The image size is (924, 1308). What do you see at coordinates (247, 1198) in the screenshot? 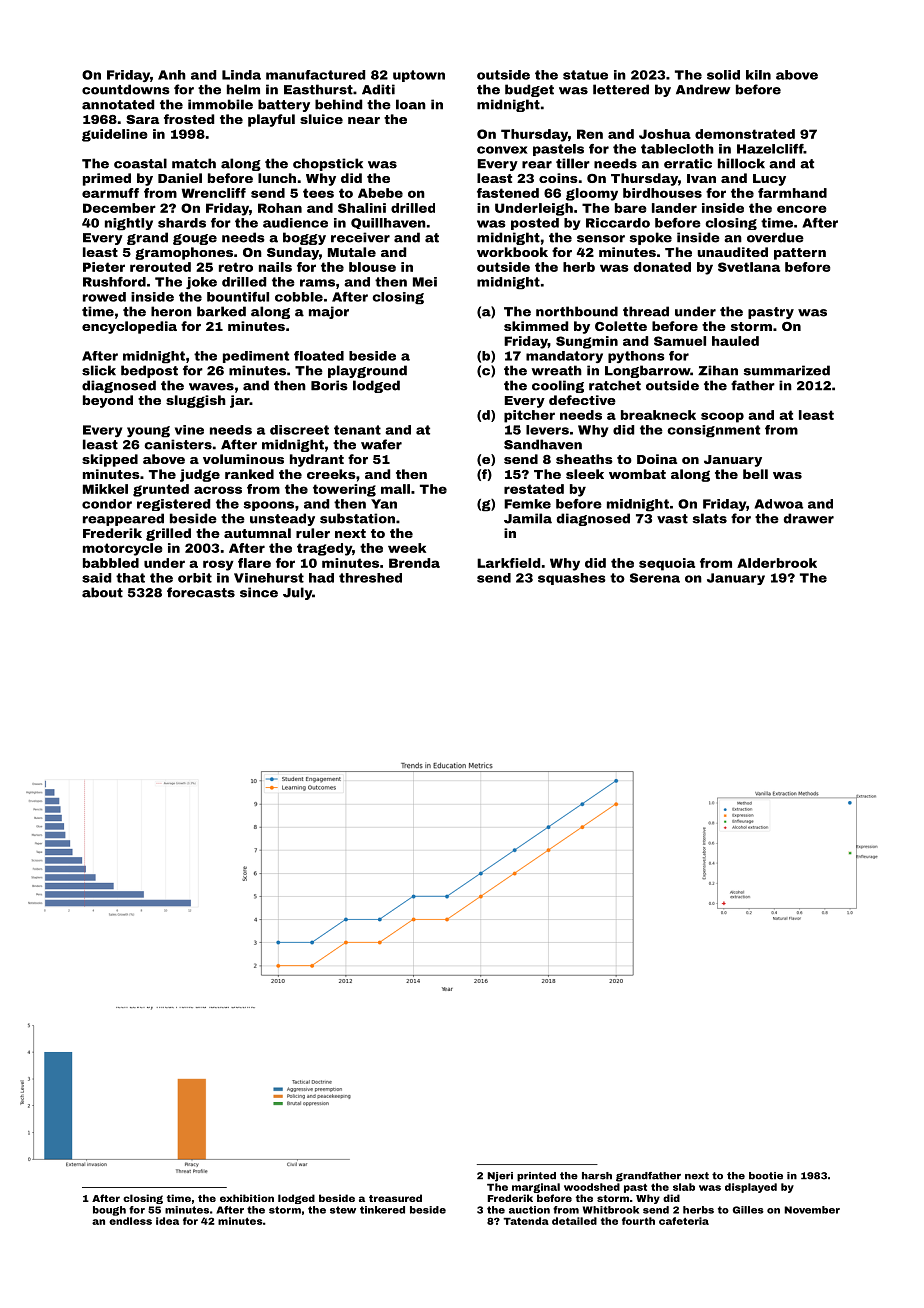
I see `exhibition` at bounding box center [247, 1198].
